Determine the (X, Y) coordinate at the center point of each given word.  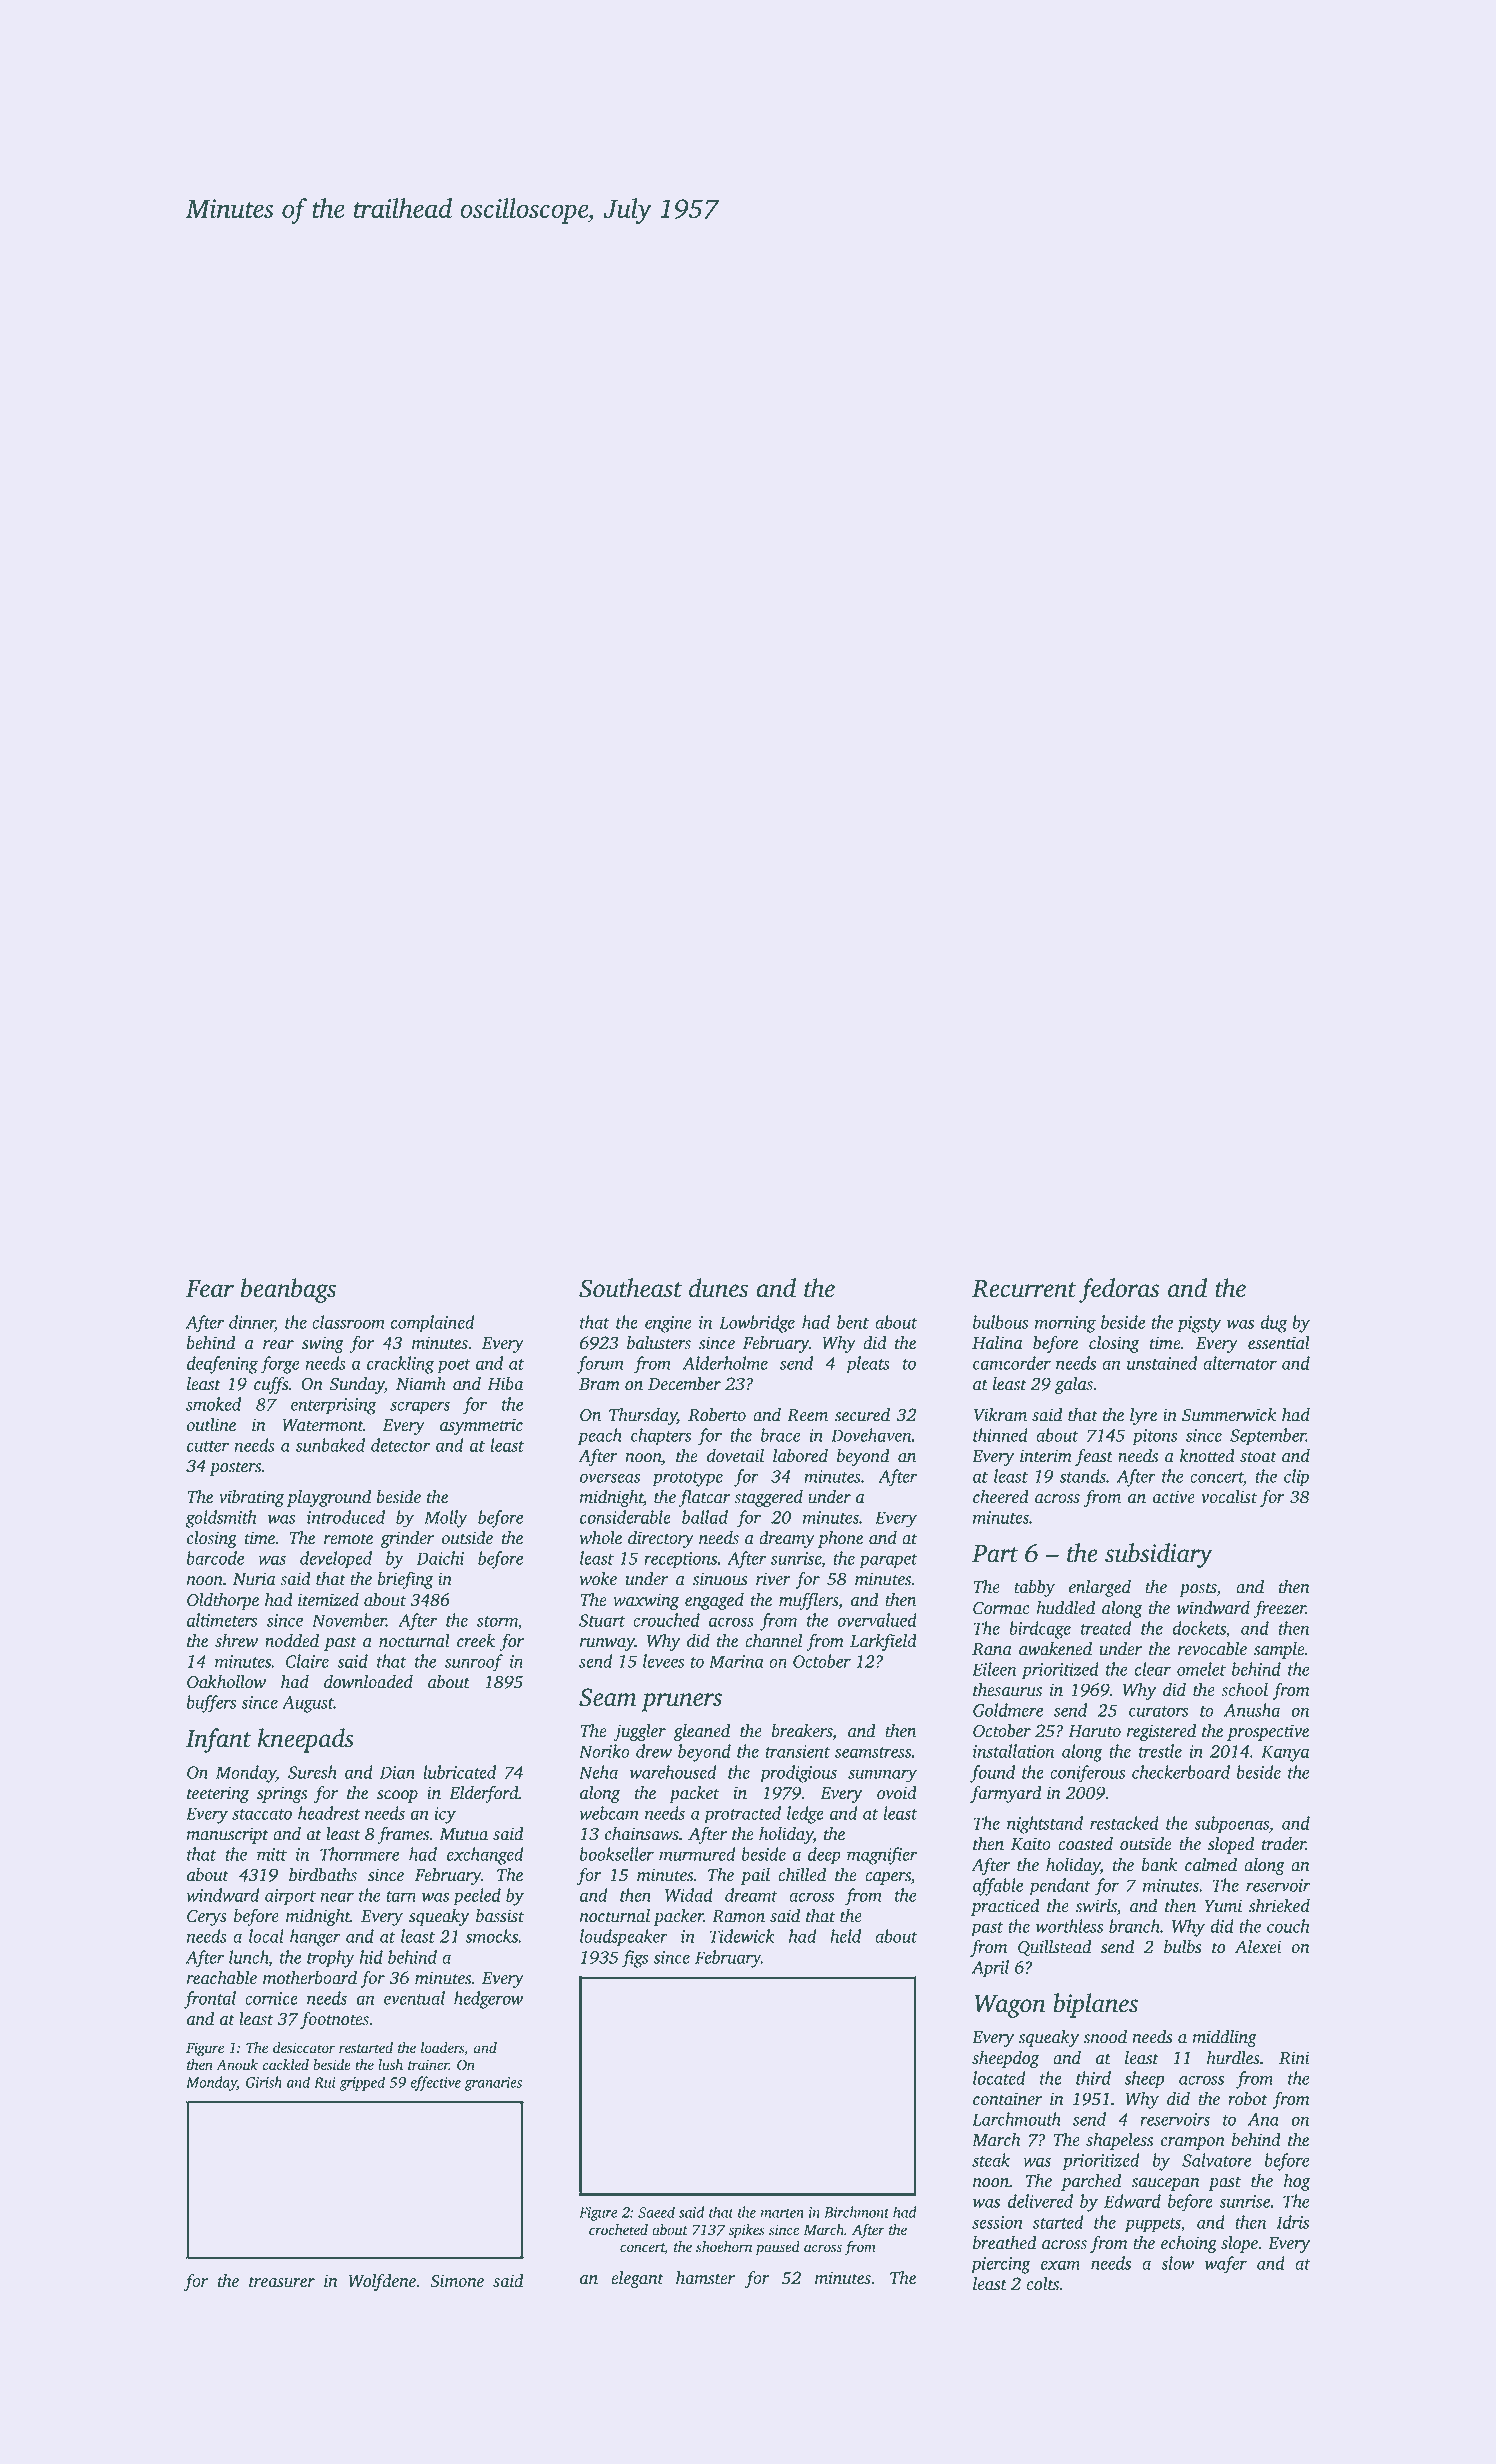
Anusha (1252, 1710)
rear (278, 1345)
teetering (218, 1794)
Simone (457, 2281)
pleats (868, 1365)
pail (755, 1876)
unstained (1162, 1363)
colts (1042, 2284)
